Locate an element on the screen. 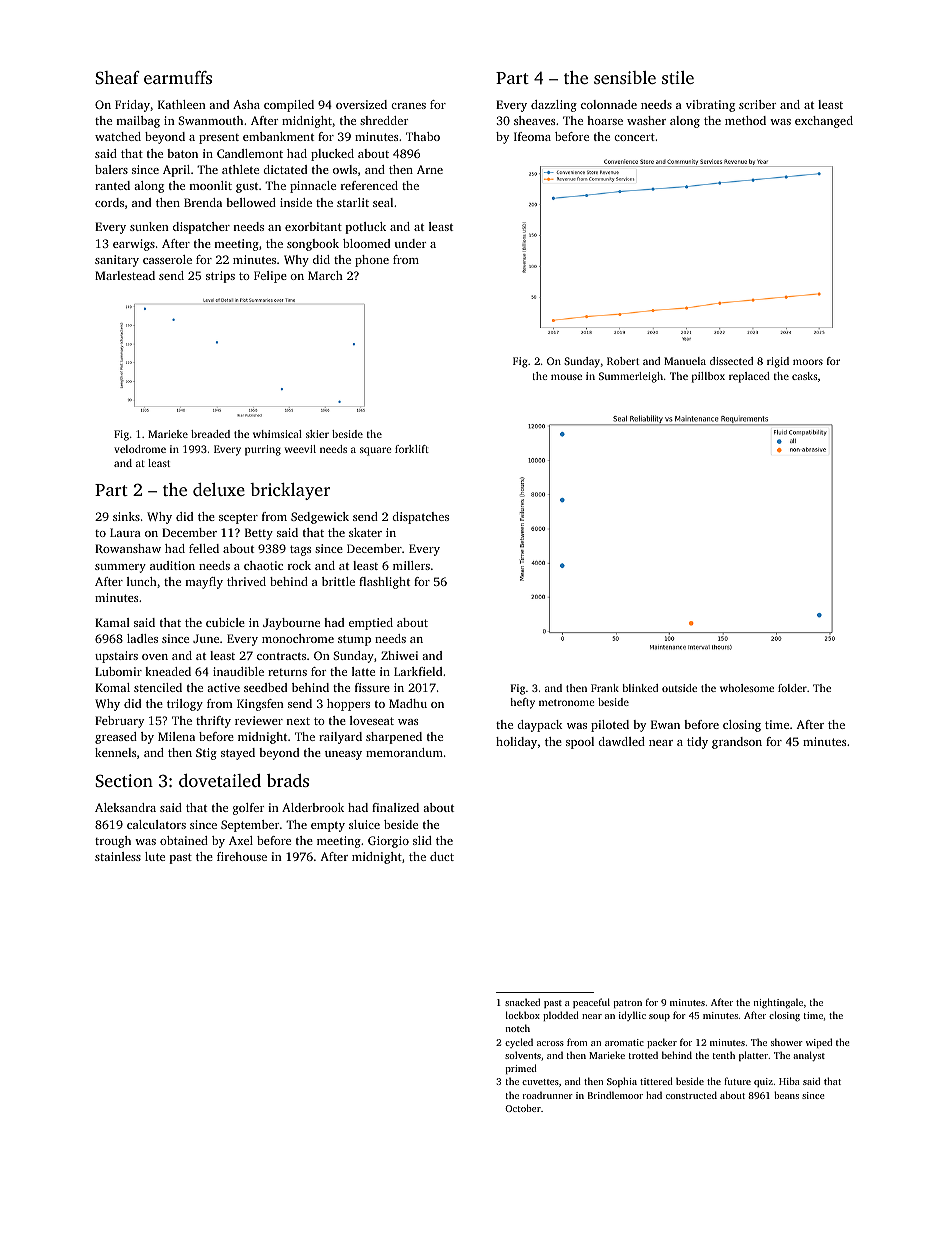  sensible is located at coordinates (625, 77).
